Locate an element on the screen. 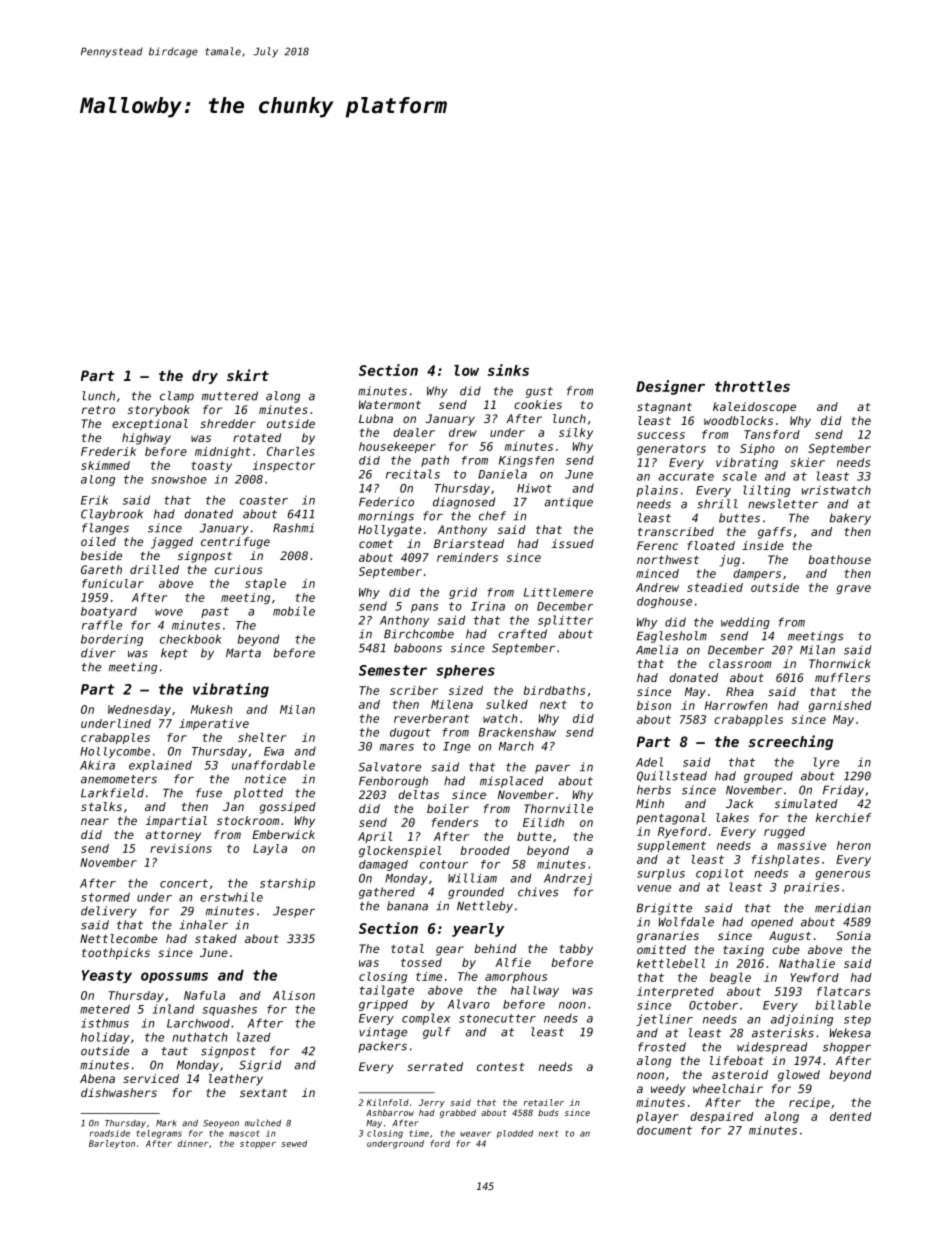 This screenshot has width=952, height=1233. Layla is located at coordinates (270, 849).
